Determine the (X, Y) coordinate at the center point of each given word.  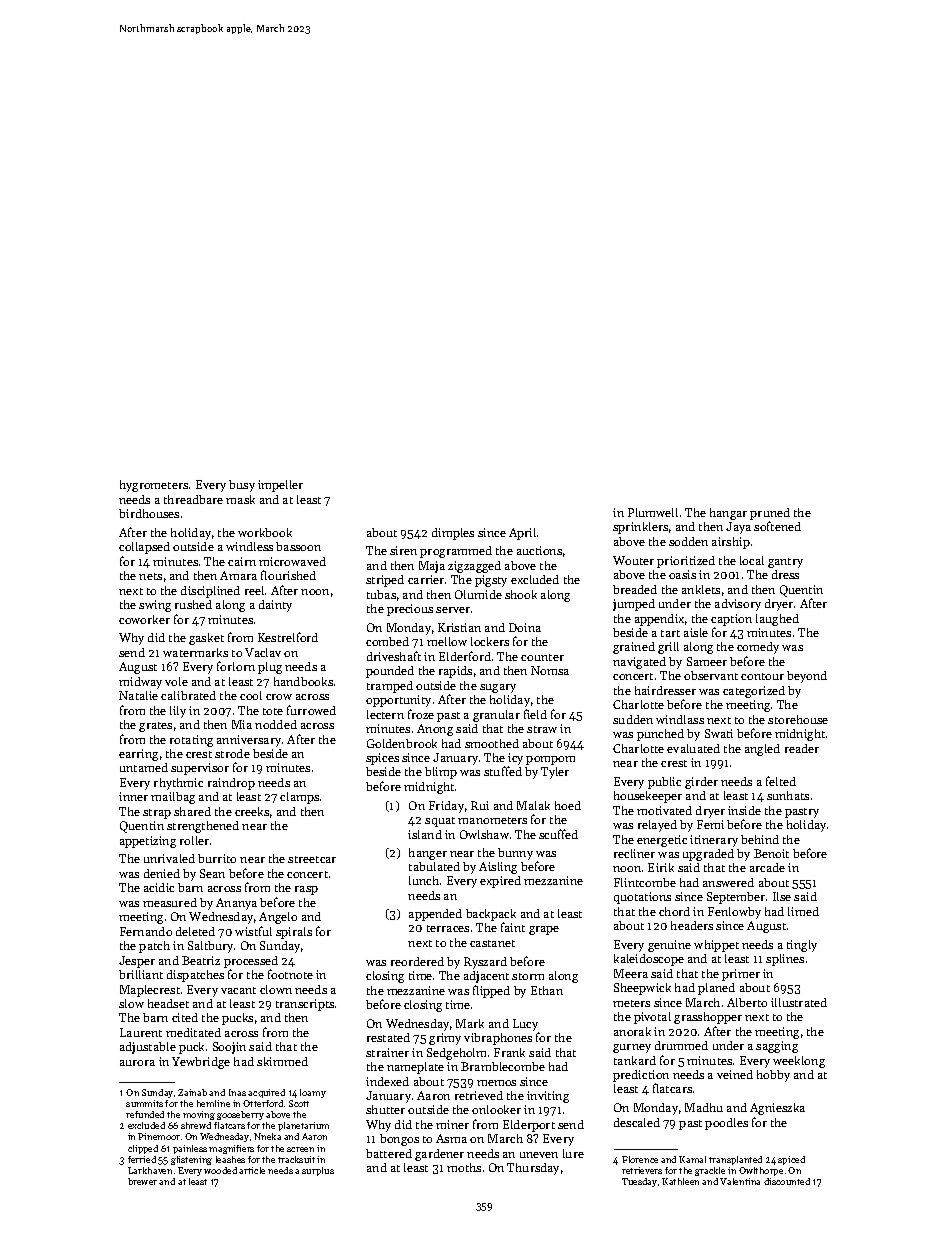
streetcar (312, 859)
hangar (728, 514)
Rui (480, 805)
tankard (635, 1060)
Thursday (533, 1169)
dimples (453, 534)
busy (242, 486)
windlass (680, 719)
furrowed (311, 710)
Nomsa (550, 670)
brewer (142, 1181)
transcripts (305, 1005)
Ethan (547, 990)
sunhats (788, 795)
